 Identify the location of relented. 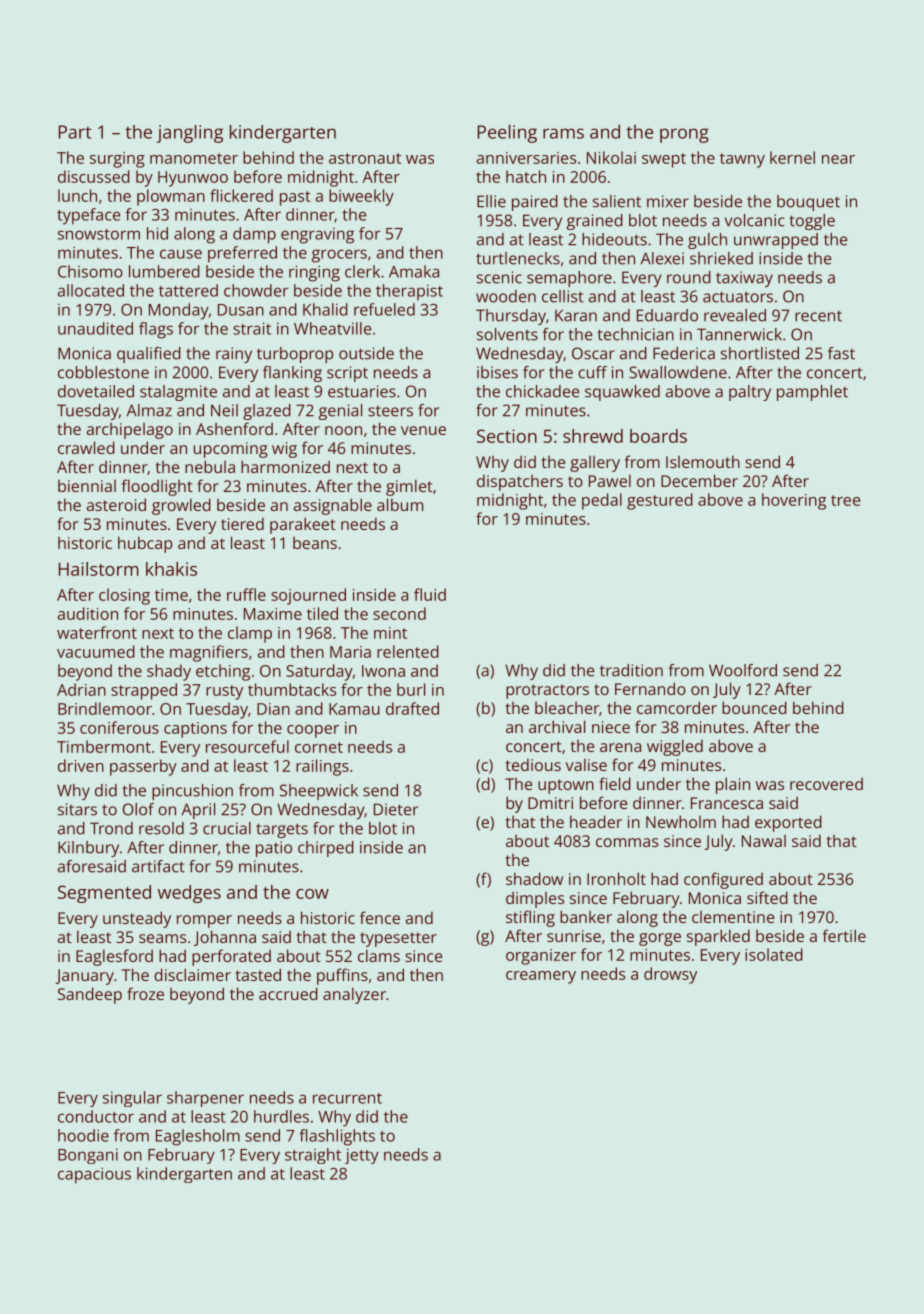
(408, 651).
